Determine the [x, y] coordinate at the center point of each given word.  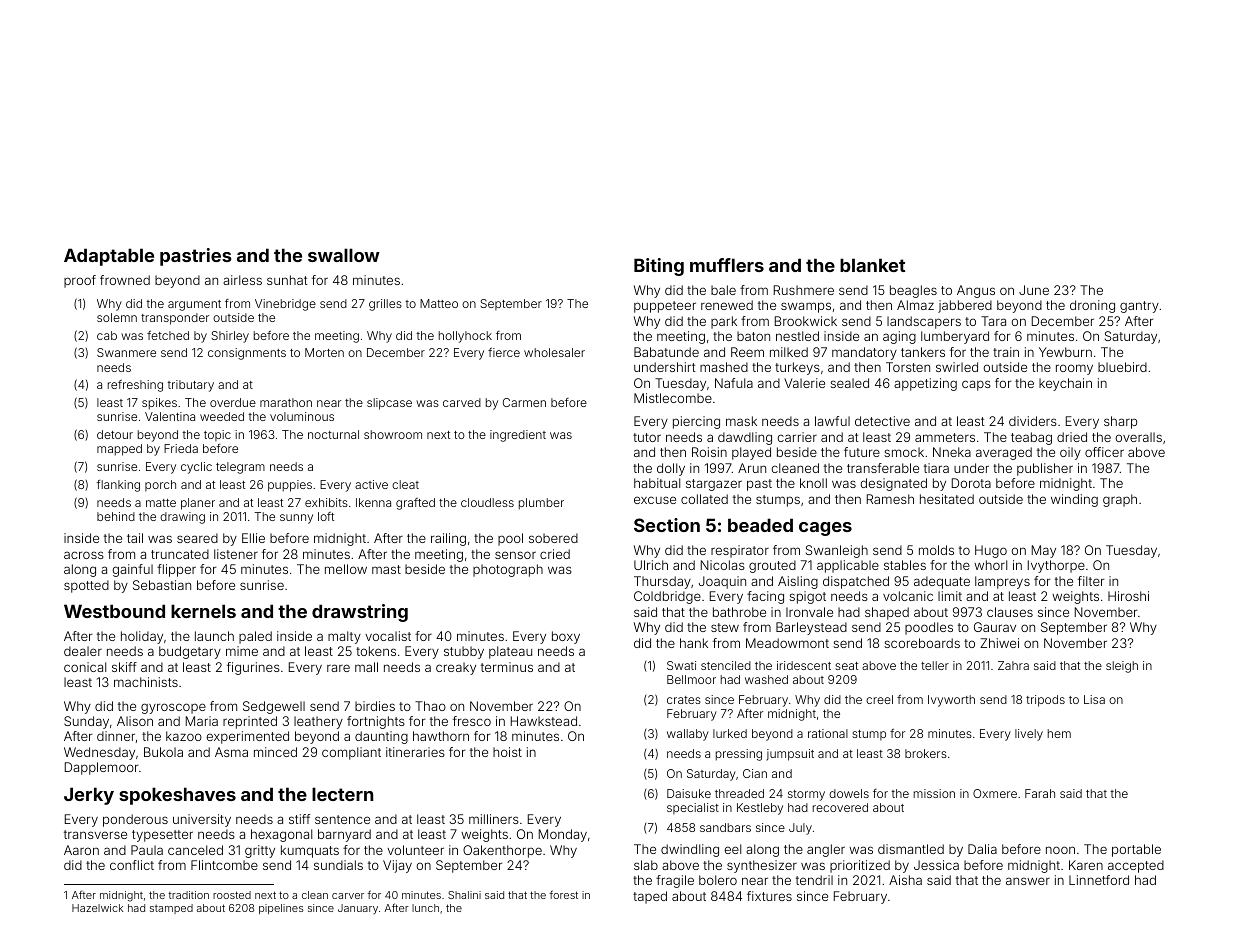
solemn [117, 317]
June [1034, 290]
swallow [344, 255]
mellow [346, 569]
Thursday [662, 582]
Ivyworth [951, 701]
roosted [232, 895]
